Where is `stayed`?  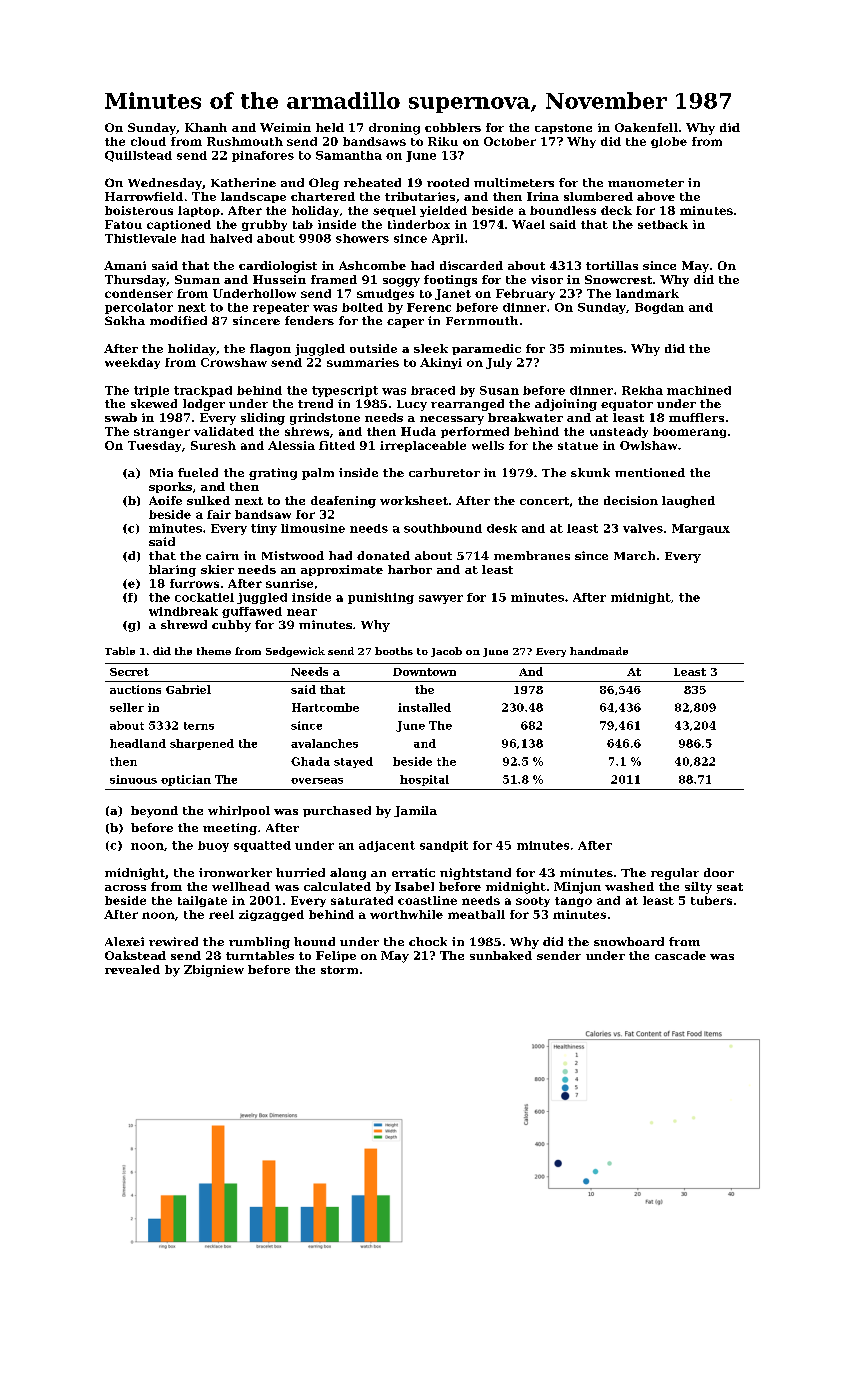 stayed is located at coordinates (353, 762).
